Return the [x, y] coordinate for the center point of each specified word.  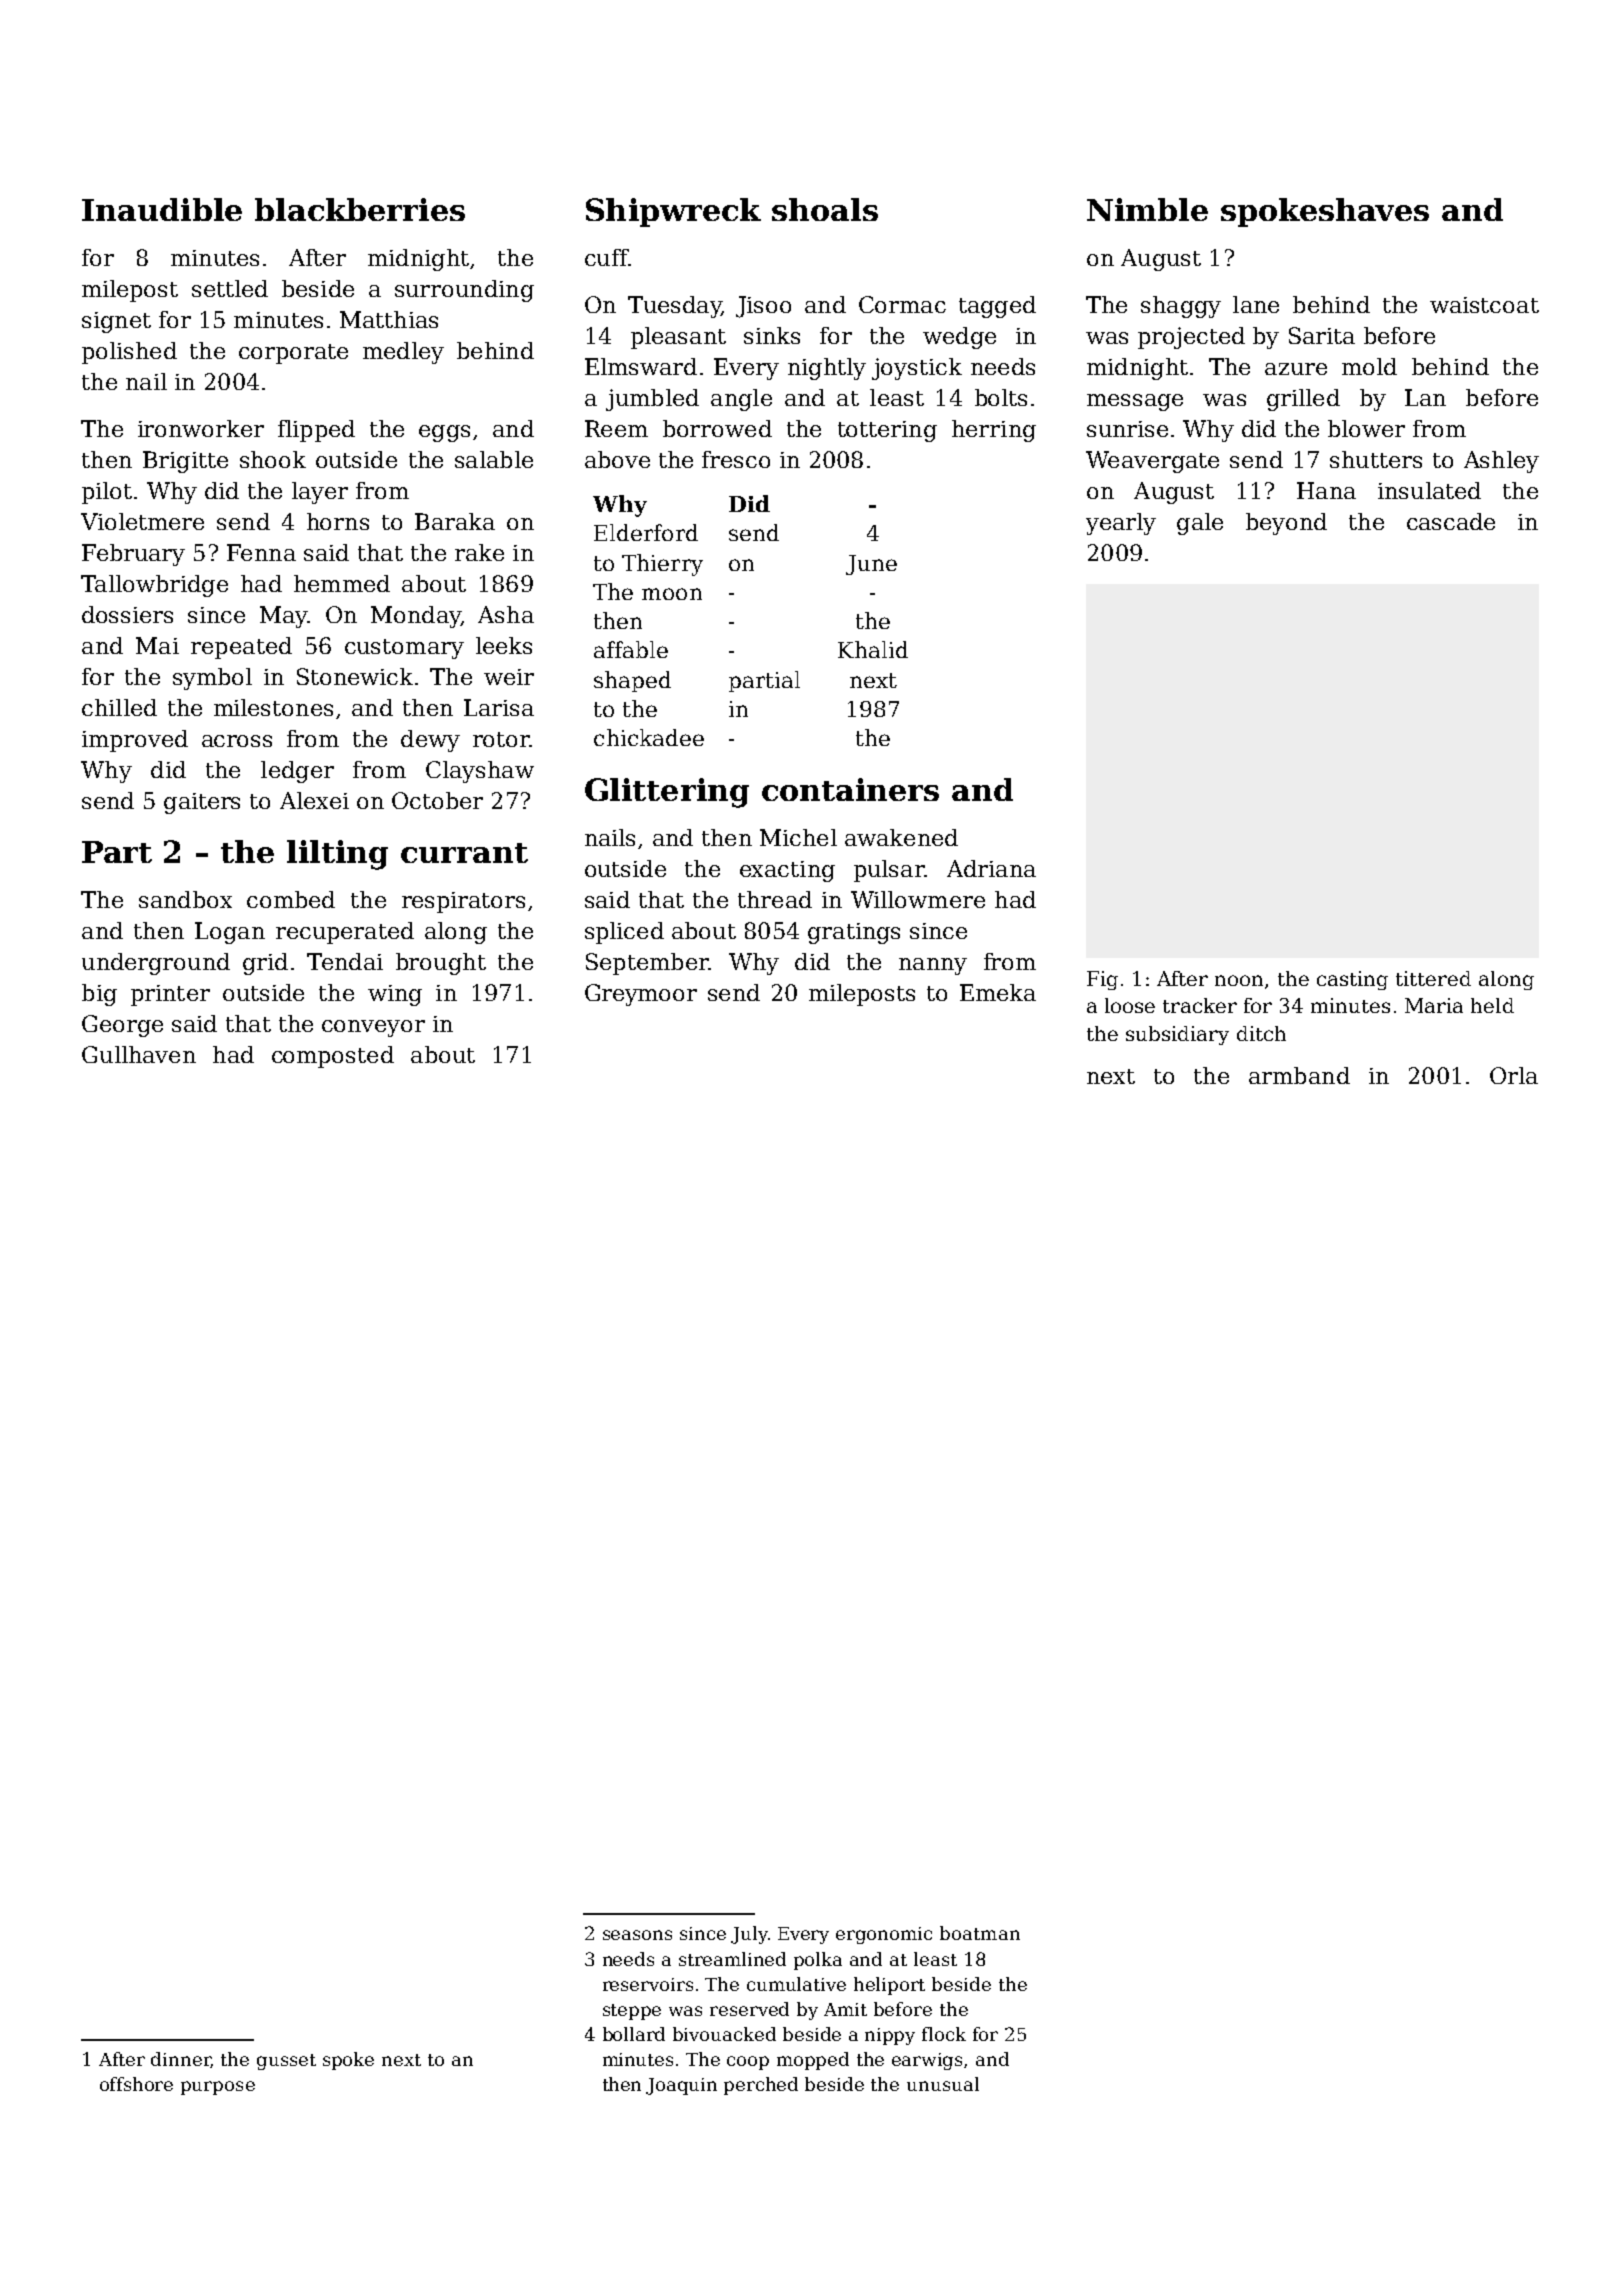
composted [333, 1057]
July [749, 1935]
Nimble [1147, 209]
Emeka [998, 992]
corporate [293, 354]
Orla [1514, 1075]
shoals [825, 209]
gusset [286, 2062]
